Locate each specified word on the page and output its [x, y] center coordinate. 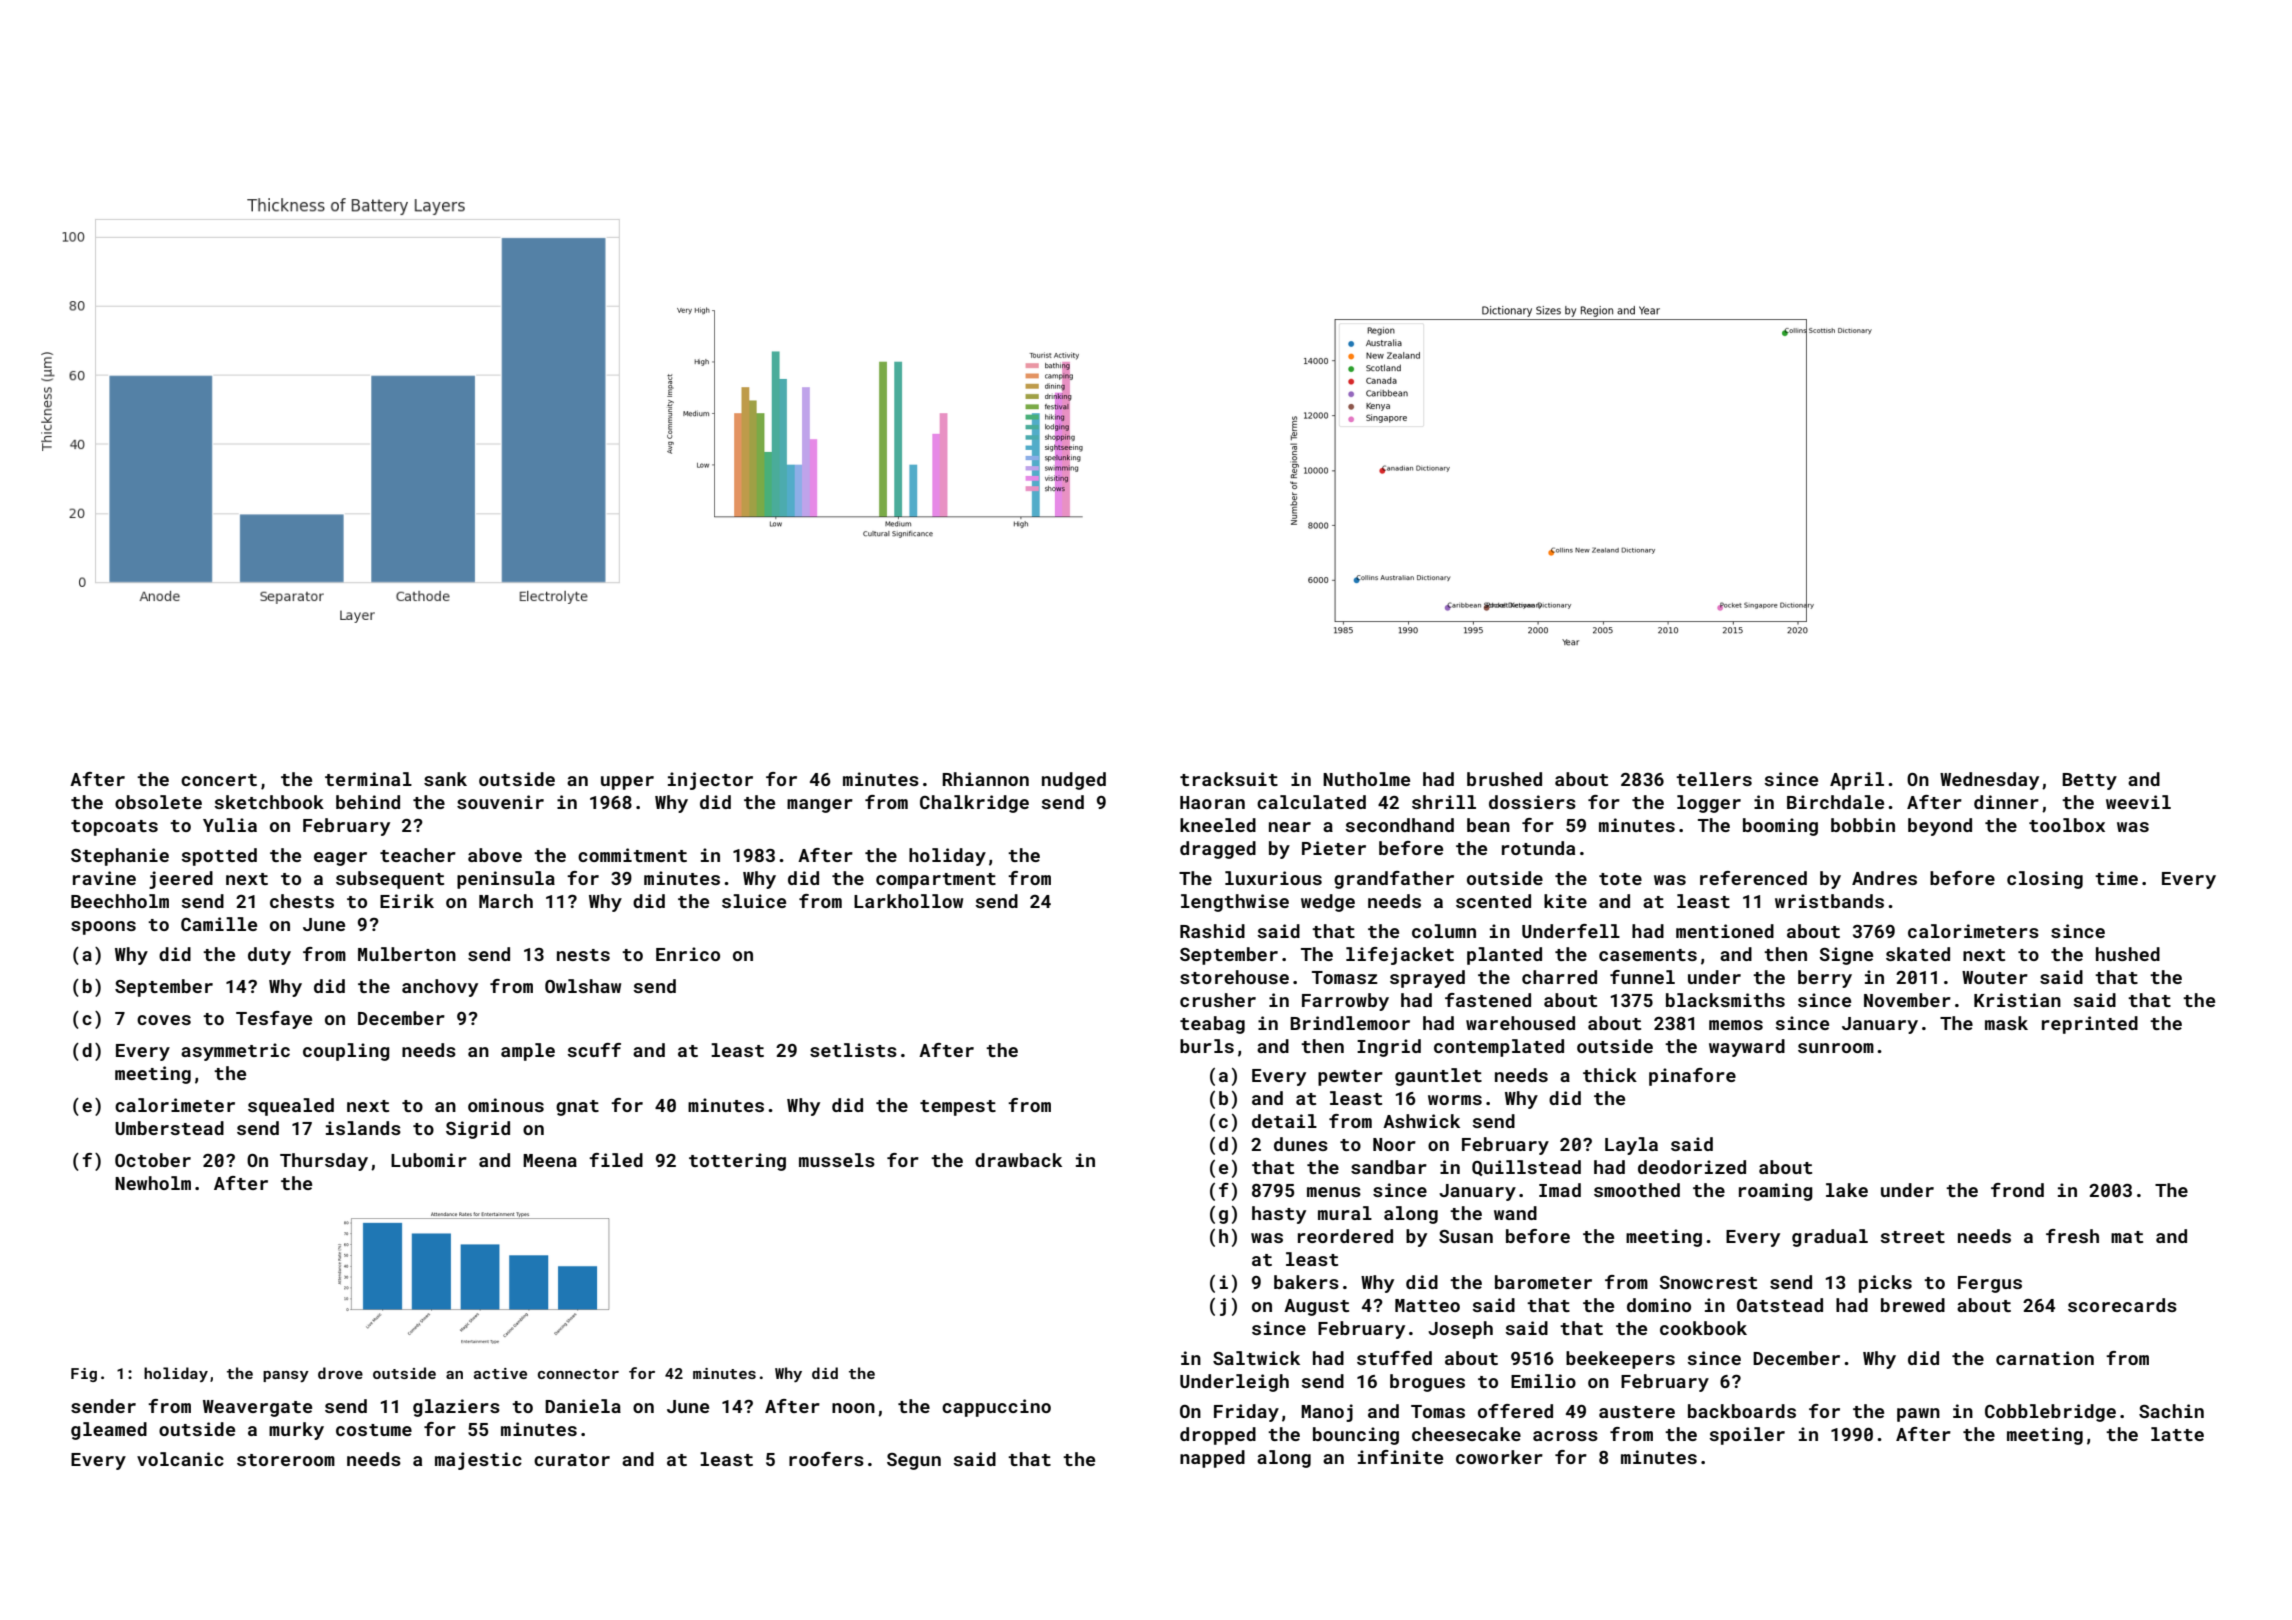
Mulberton [407, 954]
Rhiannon [985, 779]
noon [853, 1408]
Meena [550, 1160]
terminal [368, 779]
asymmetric [235, 1052]
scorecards [2122, 1305]
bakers [1306, 1282]
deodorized [1692, 1167]
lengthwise [1235, 903]
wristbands [1829, 901]
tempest [958, 1108]
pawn [1918, 1415]
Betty [2089, 781]
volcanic [180, 1459]
